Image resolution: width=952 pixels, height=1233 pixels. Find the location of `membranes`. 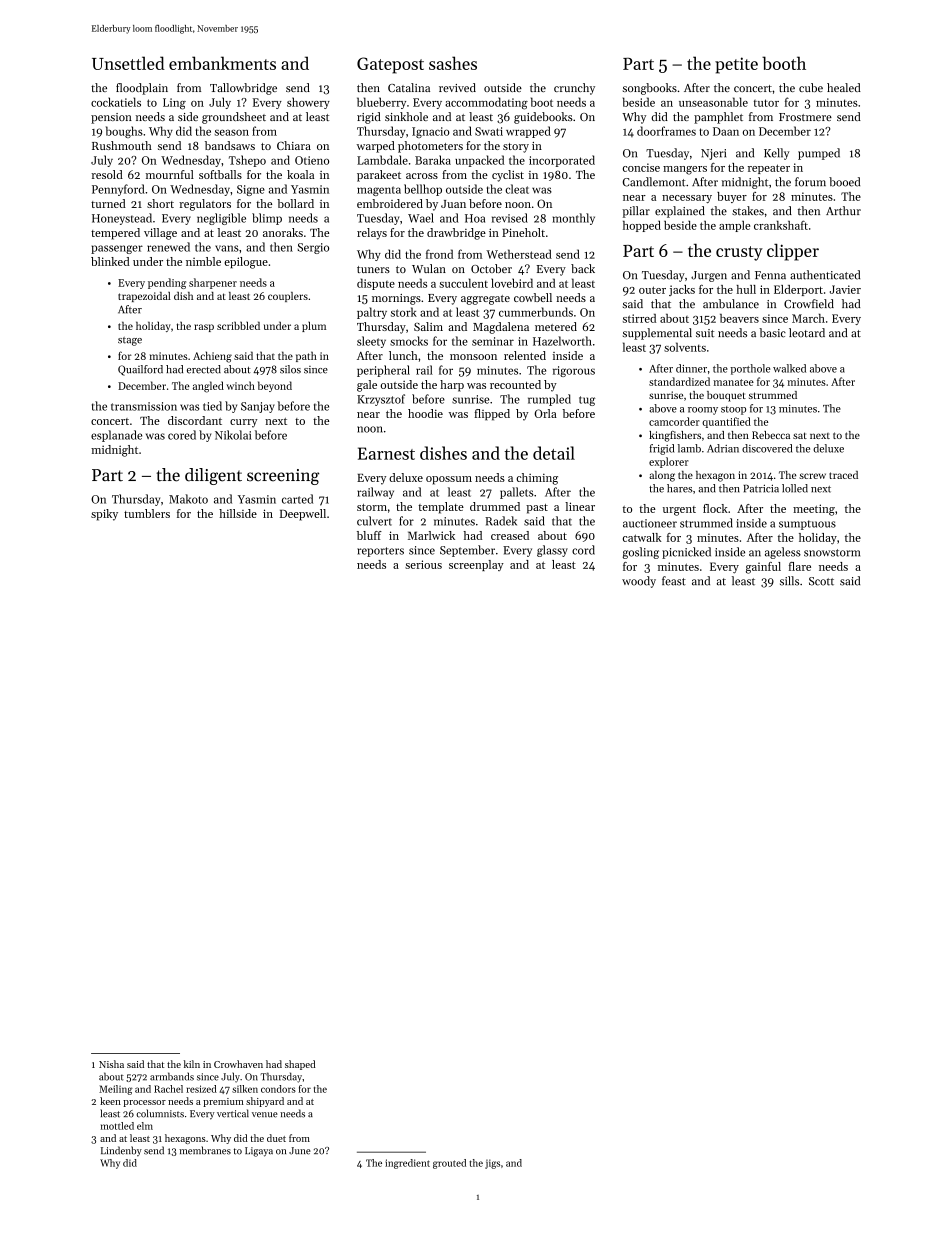

membranes is located at coordinates (205, 1150).
